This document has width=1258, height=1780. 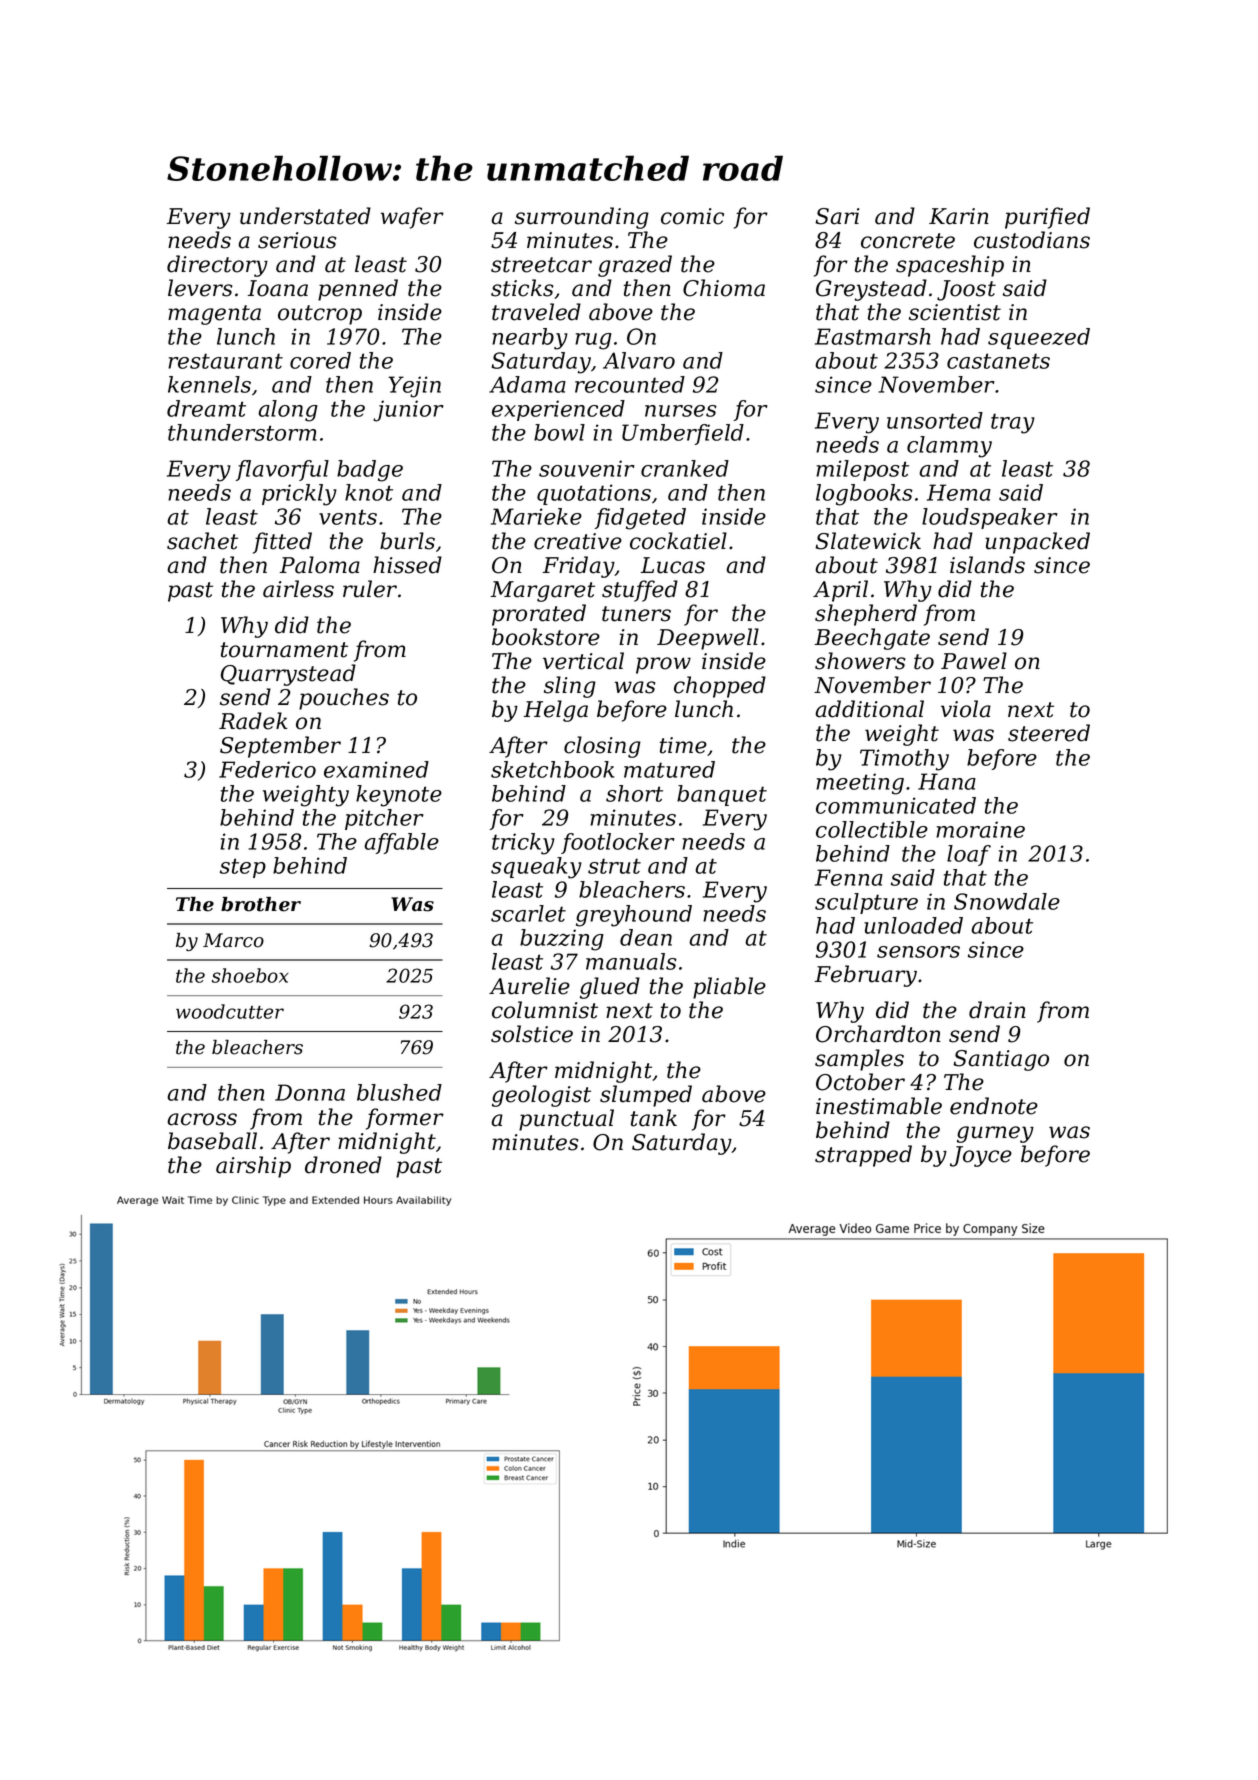 I want to click on tank, so click(x=654, y=1118).
